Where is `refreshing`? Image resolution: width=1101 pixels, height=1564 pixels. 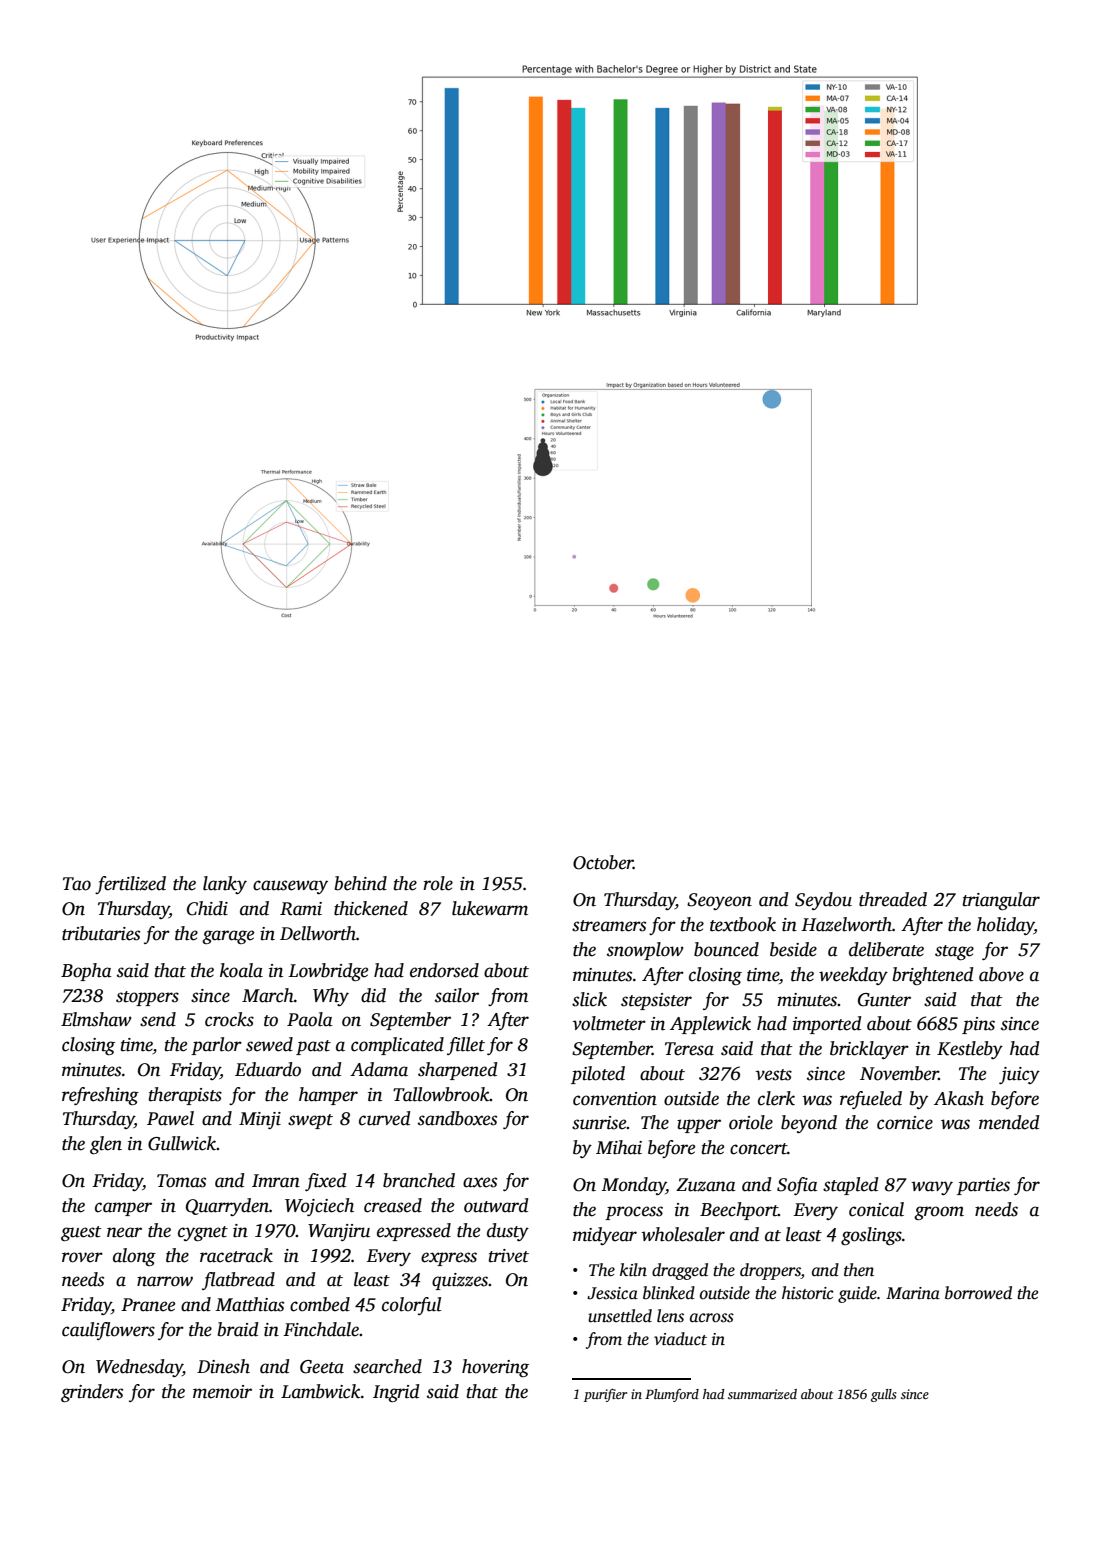
refreshing is located at coordinates (100, 1096).
